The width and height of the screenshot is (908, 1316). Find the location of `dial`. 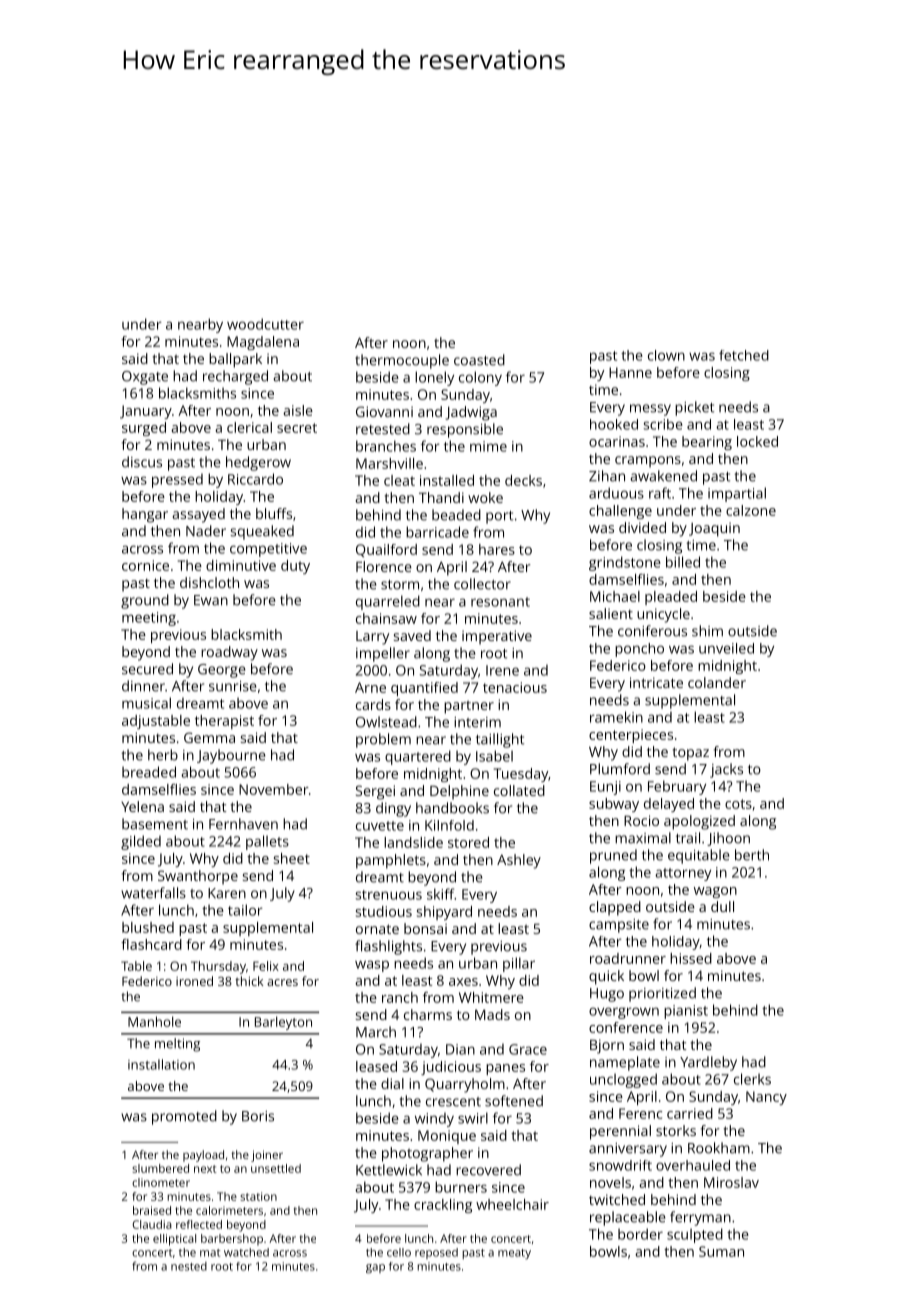

dial is located at coordinates (392, 1083).
